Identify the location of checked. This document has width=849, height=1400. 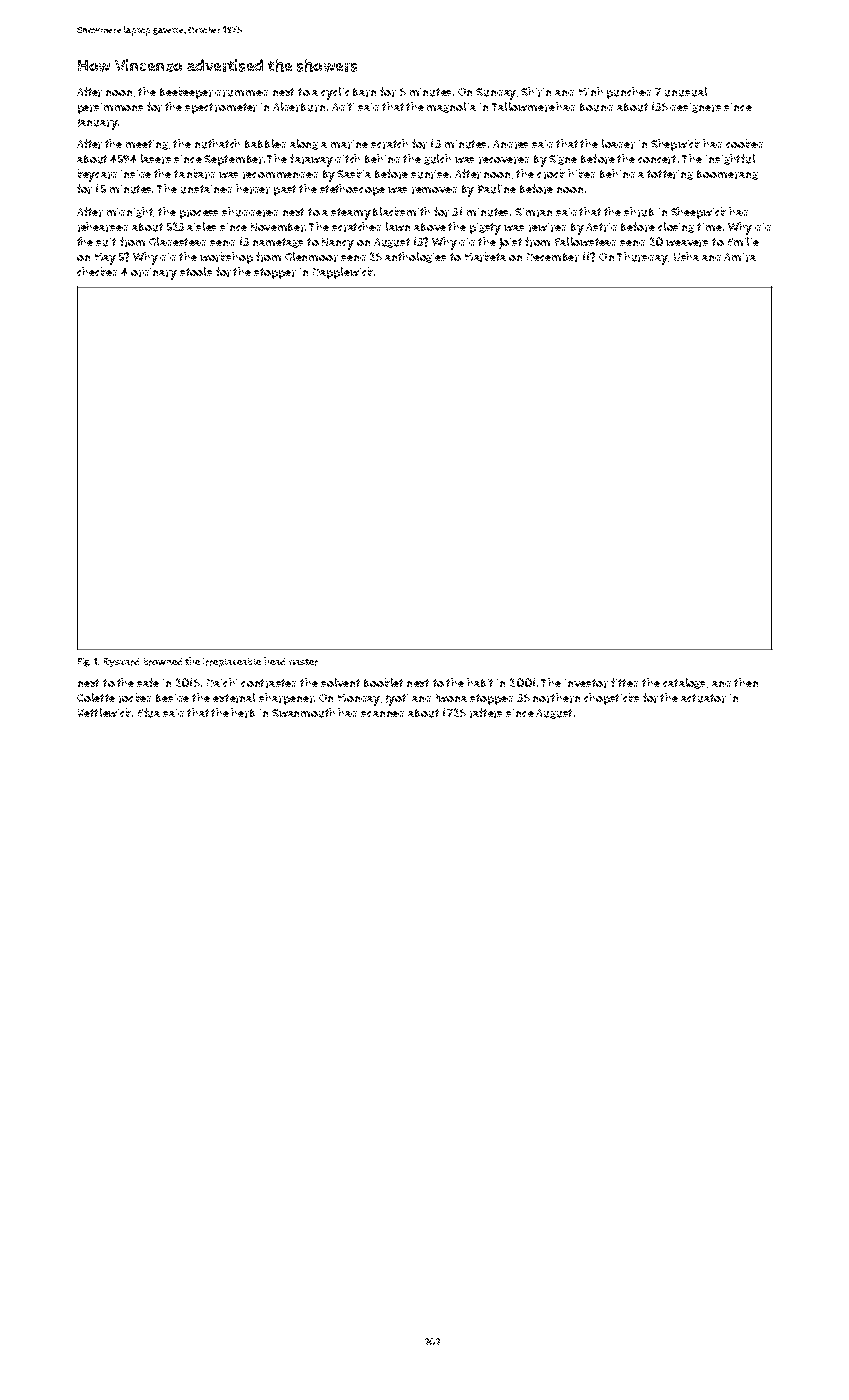
(97, 271).
